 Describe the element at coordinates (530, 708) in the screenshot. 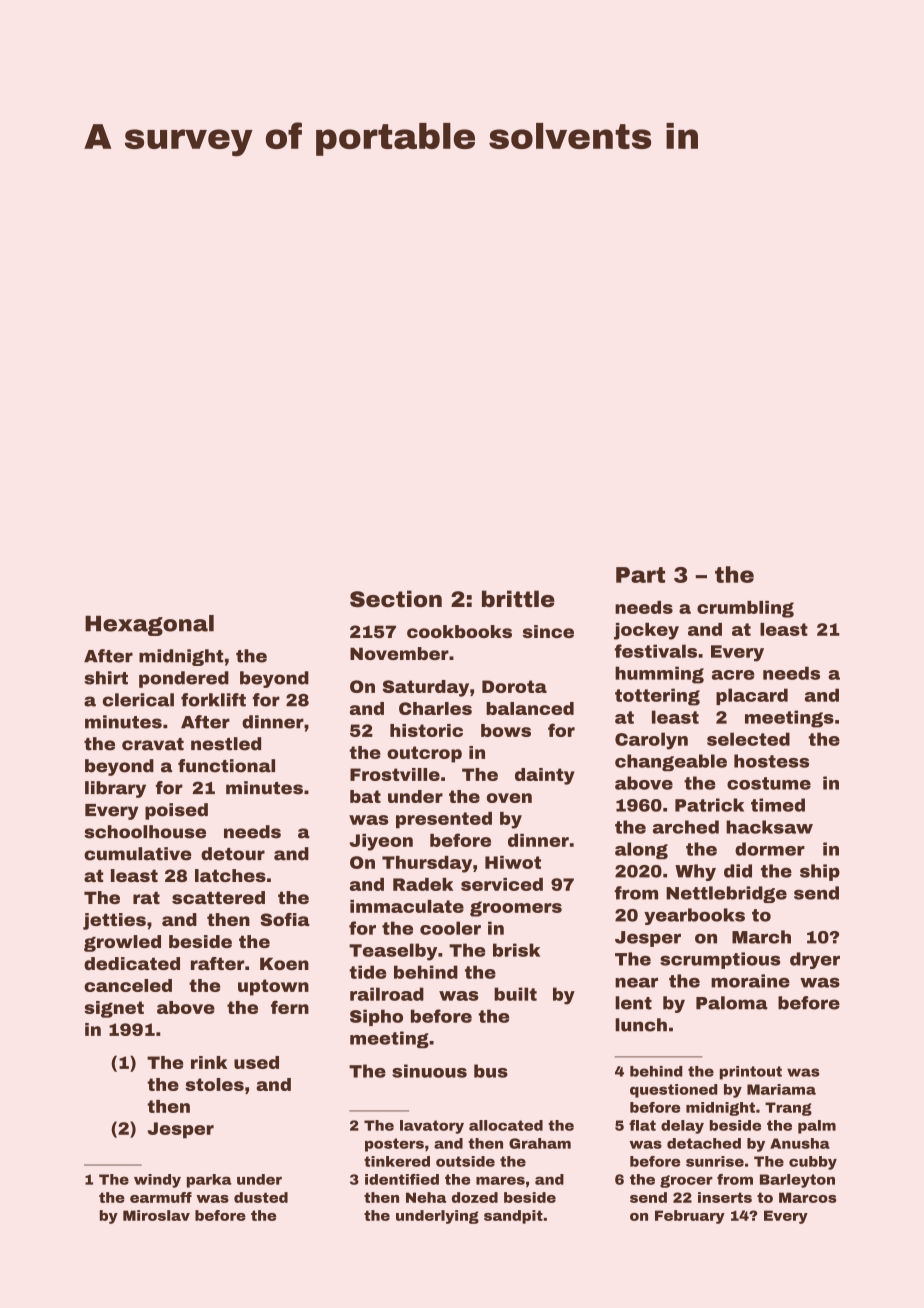

I see `balanced` at that location.
